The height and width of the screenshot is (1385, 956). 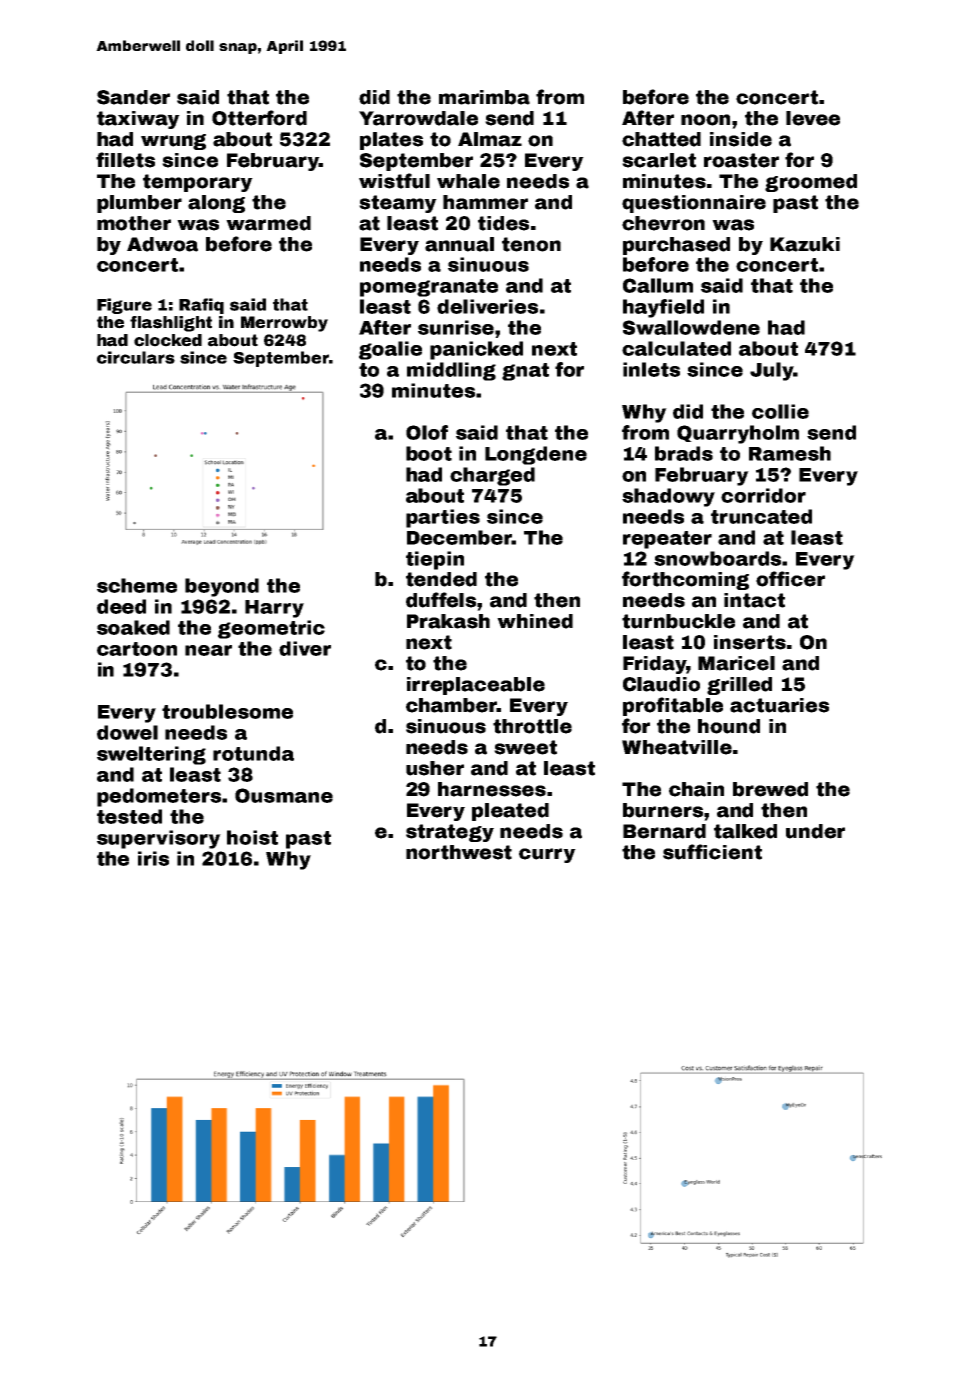 What do you see at coordinates (813, 118) in the screenshot?
I see `levee` at bounding box center [813, 118].
